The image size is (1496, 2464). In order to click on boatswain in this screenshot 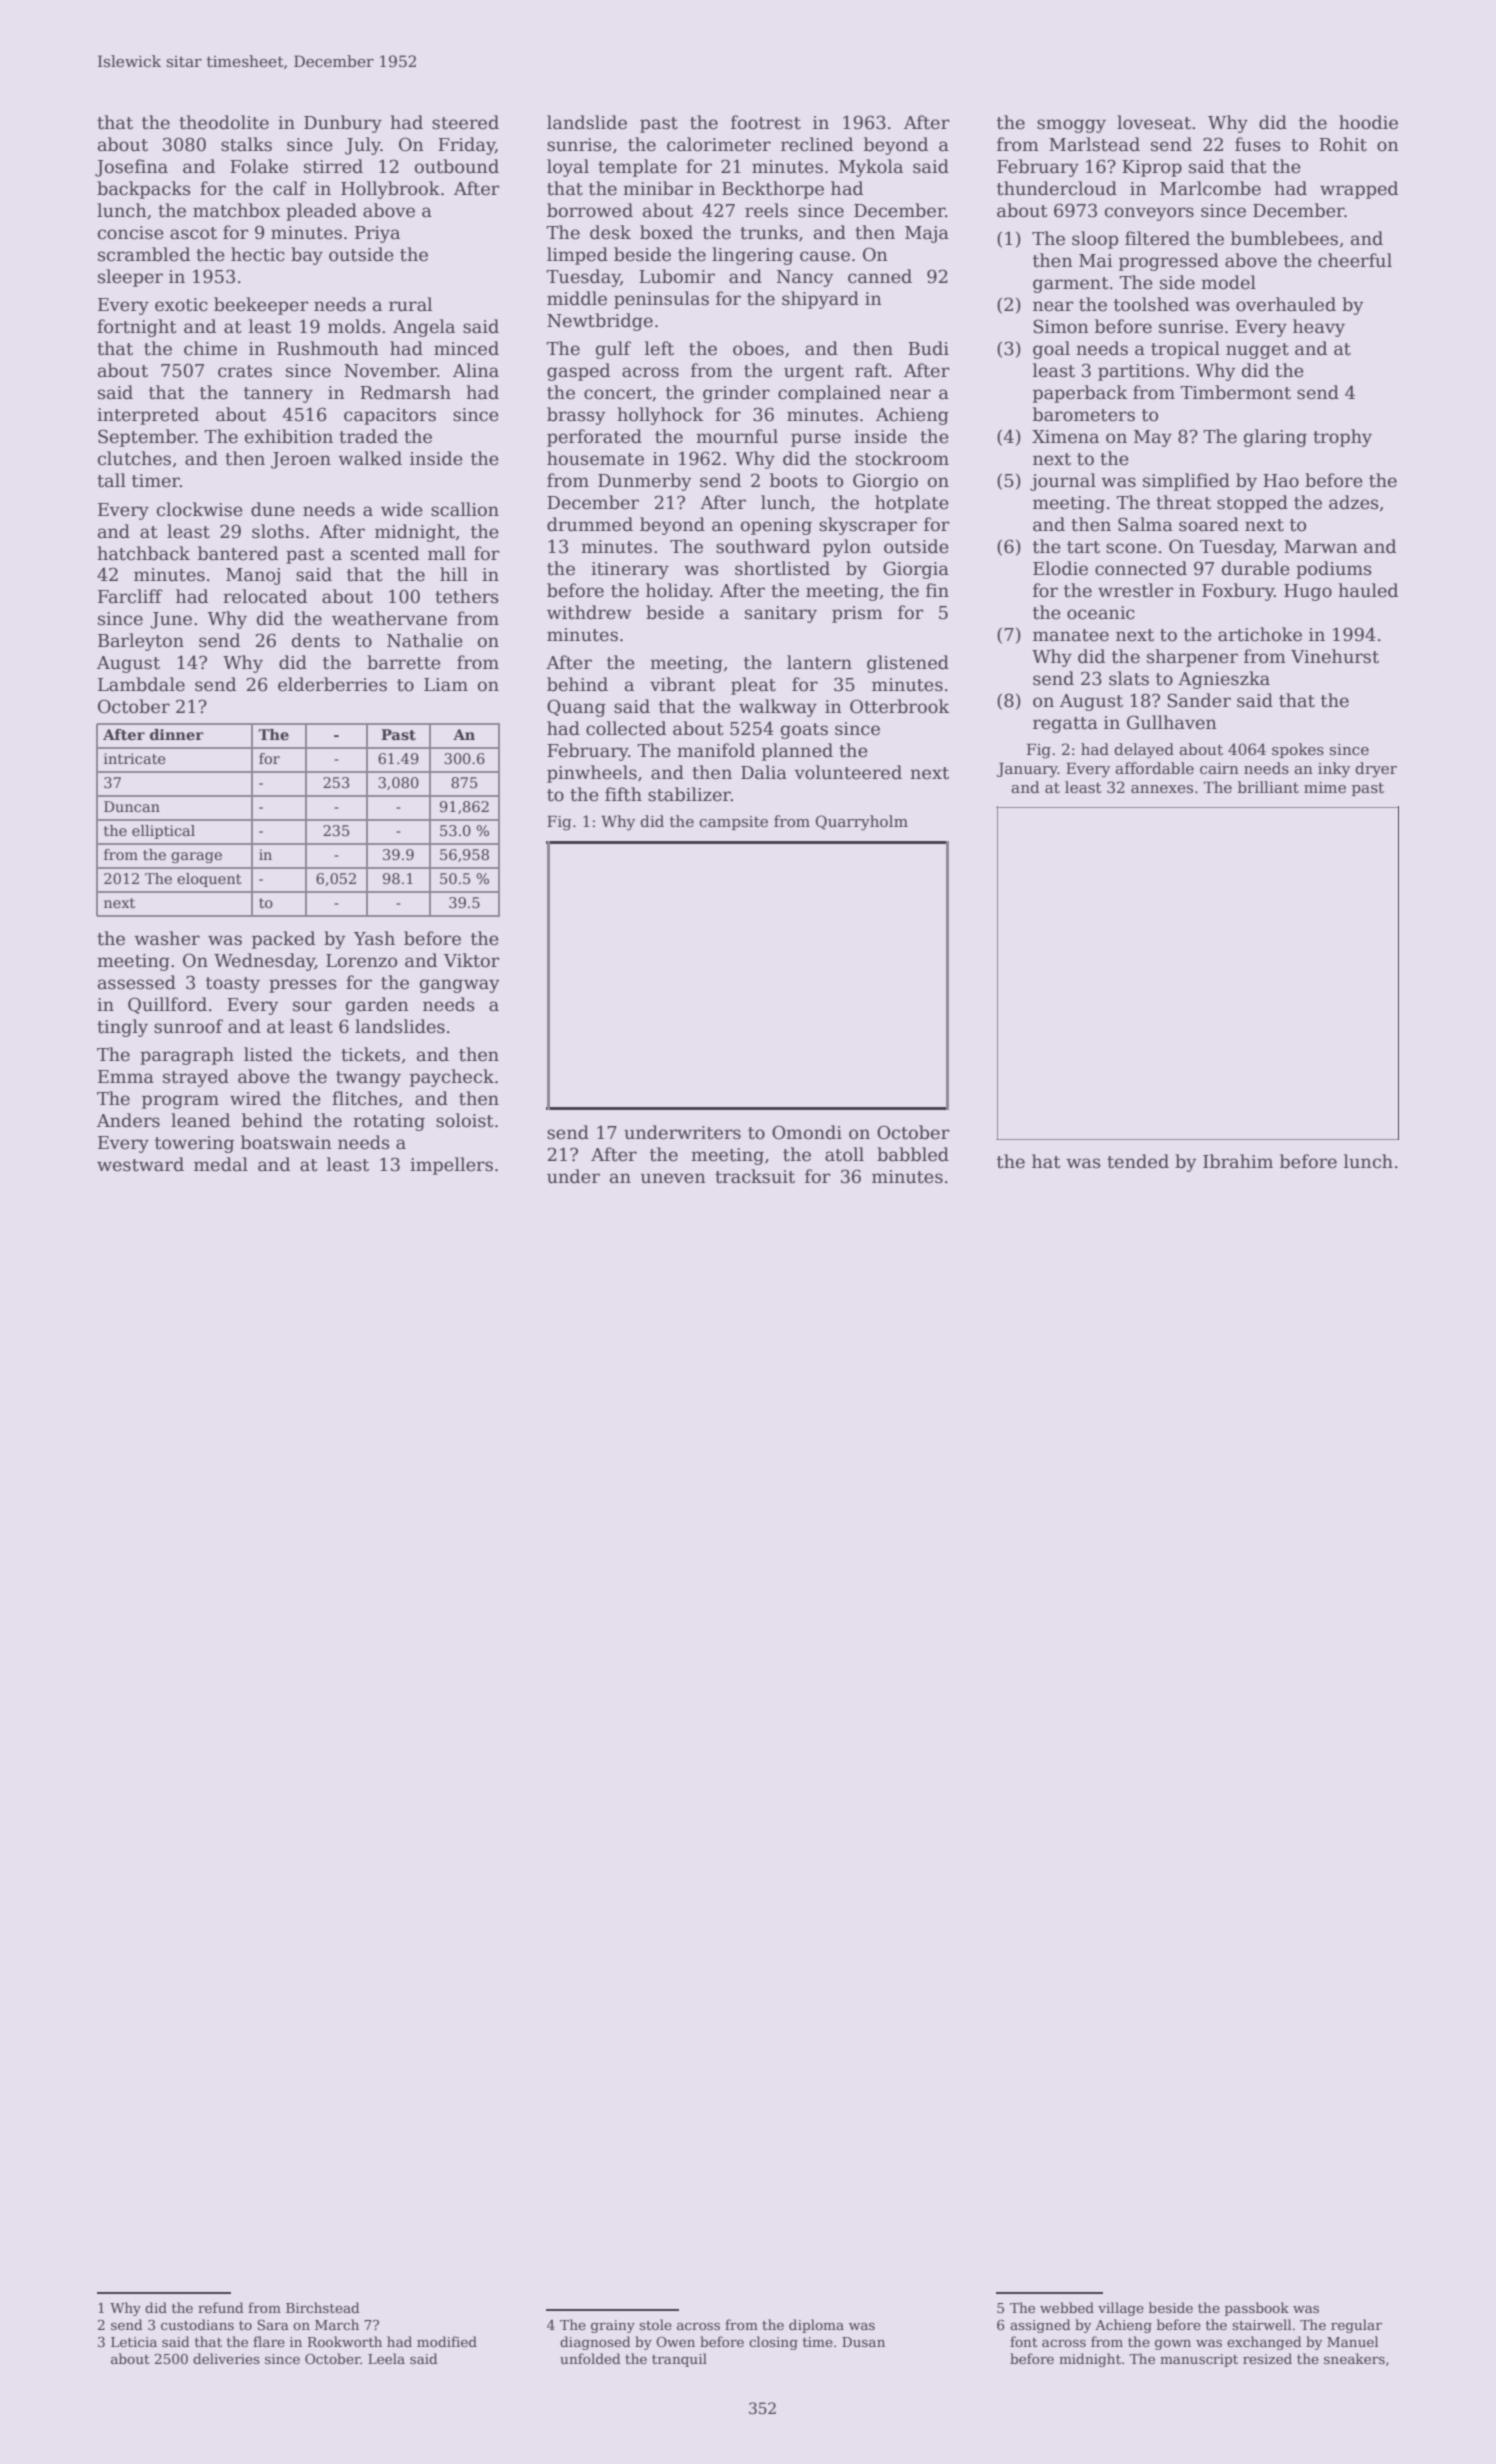, I will do `click(286, 1142)`.
